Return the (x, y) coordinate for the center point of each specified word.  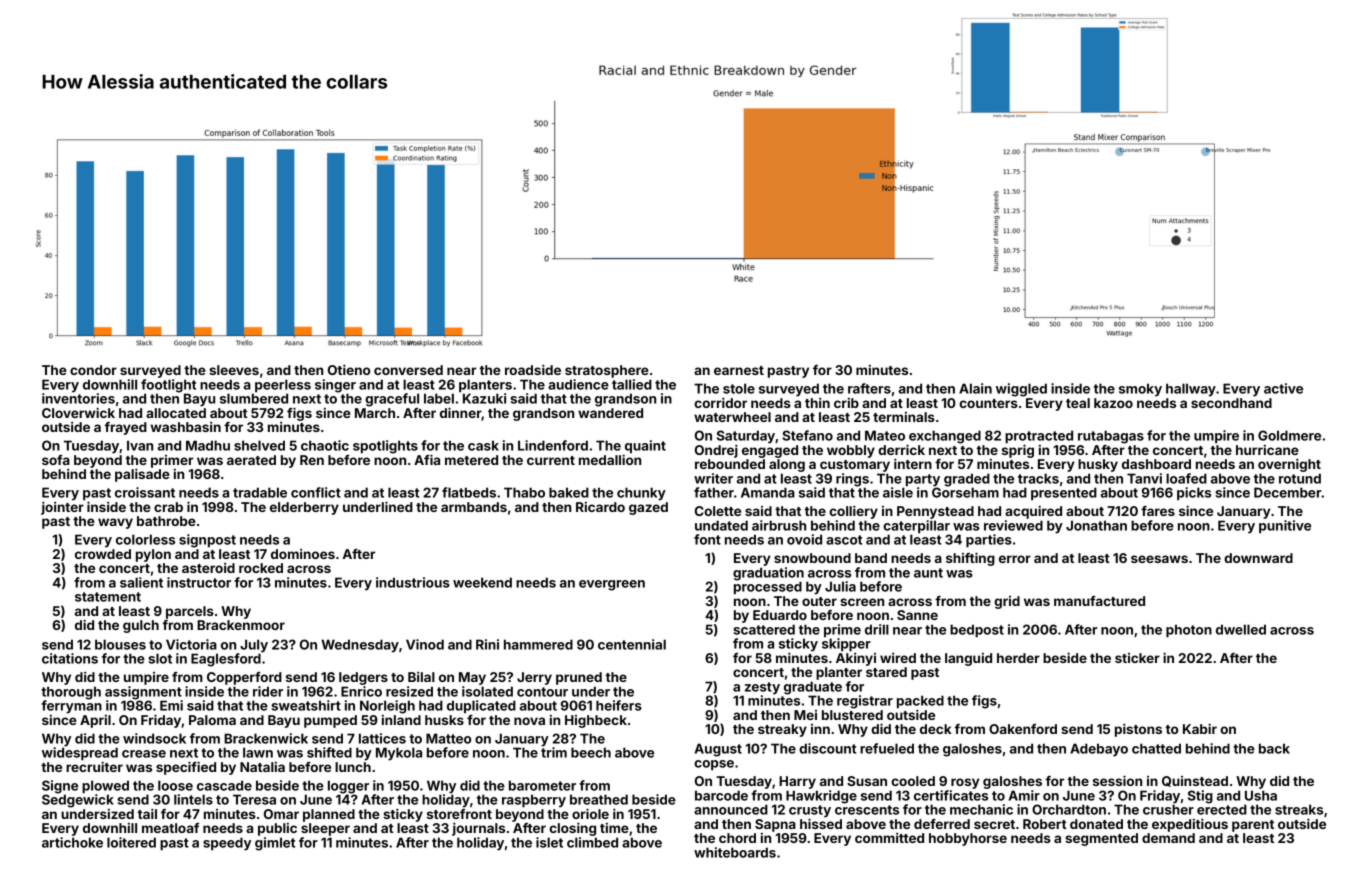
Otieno (349, 369)
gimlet (275, 844)
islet (549, 842)
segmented (1101, 839)
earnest (739, 370)
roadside (533, 369)
